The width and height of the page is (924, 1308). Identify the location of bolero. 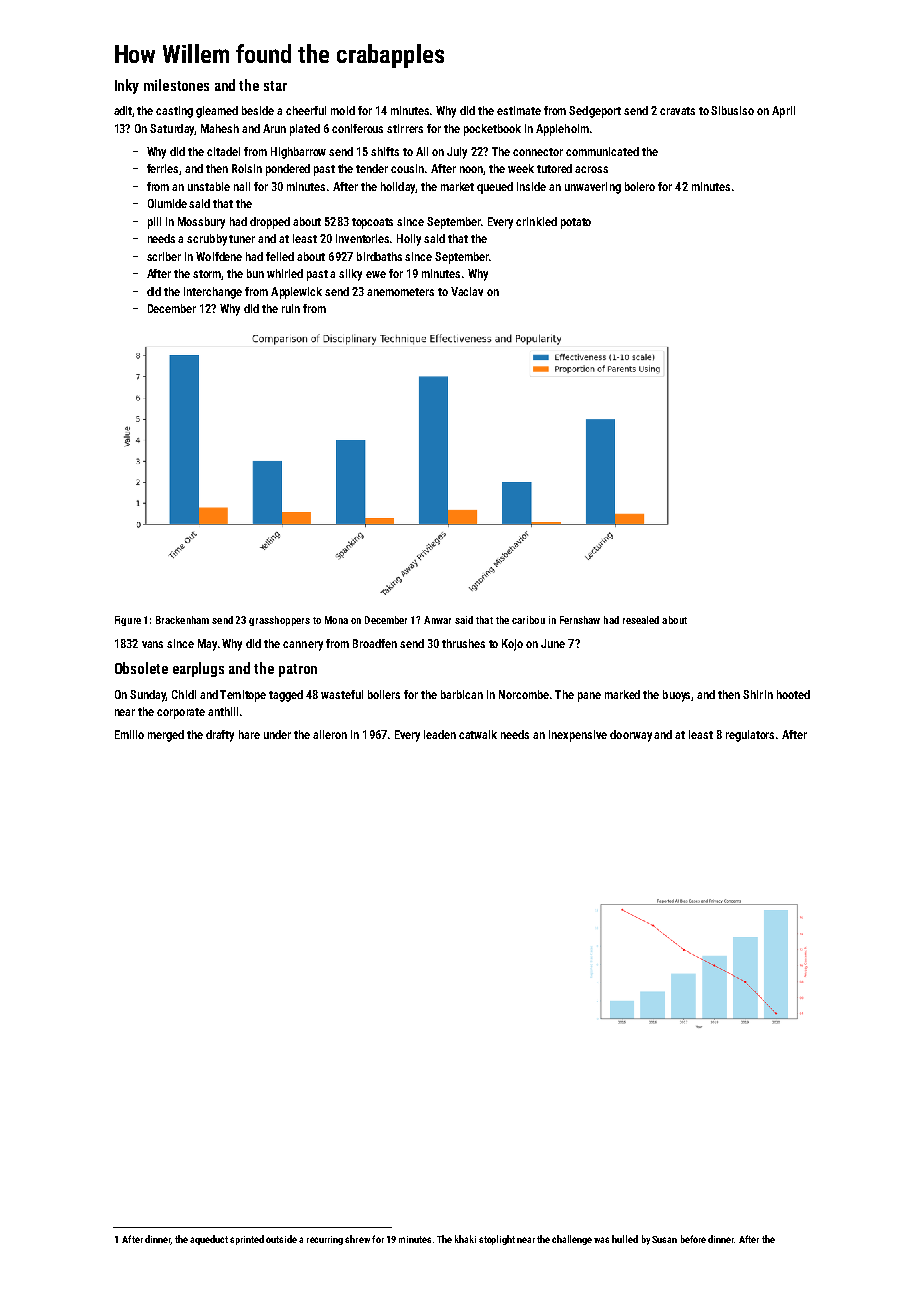
(640, 186).
